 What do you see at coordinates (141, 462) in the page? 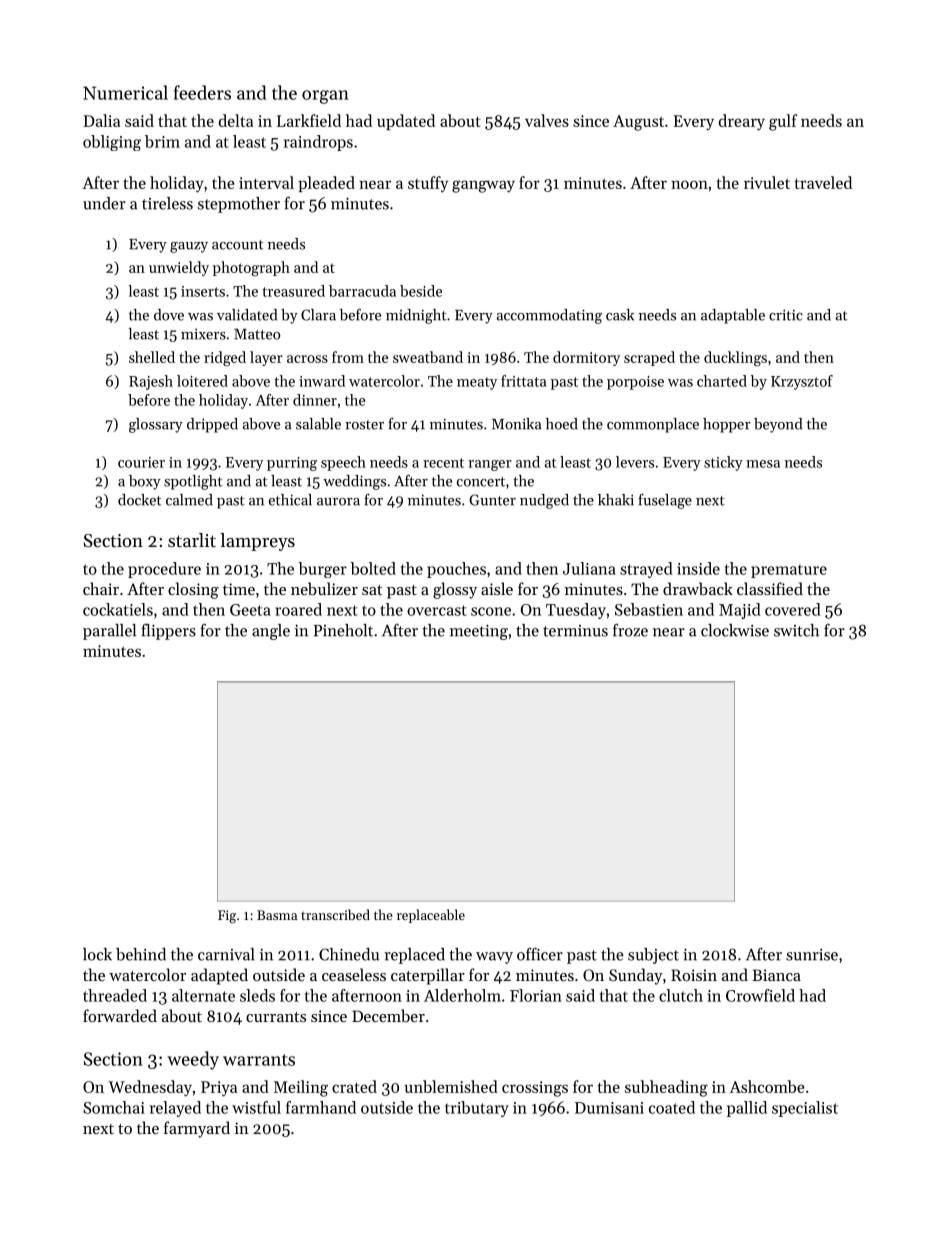
I see `courier` at bounding box center [141, 462].
